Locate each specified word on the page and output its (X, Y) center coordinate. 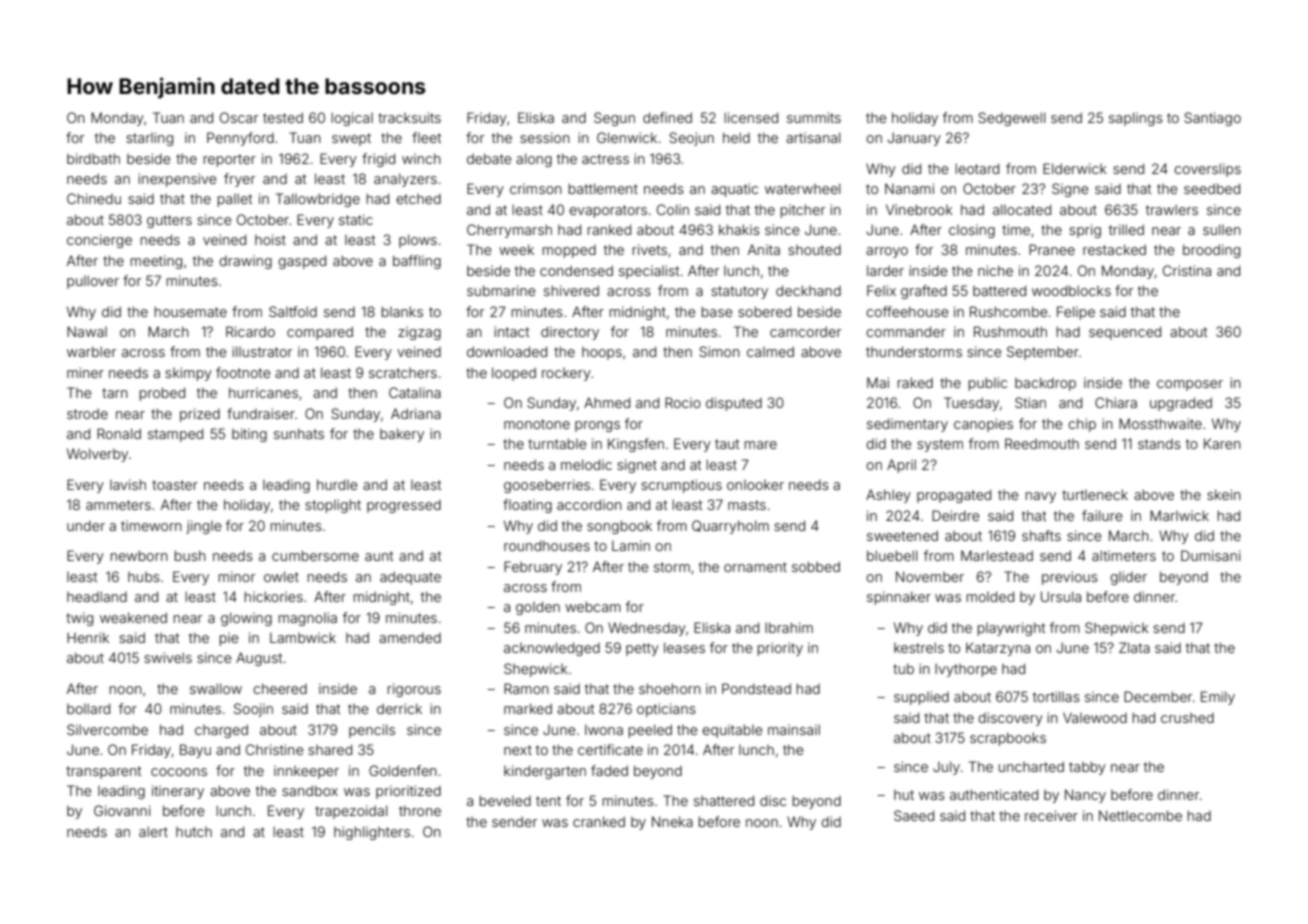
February (533, 568)
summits (814, 117)
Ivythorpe (966, 670)
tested (283, 117)
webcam (593, 606)
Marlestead (997, 555)
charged (221, 731)
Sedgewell (1011, 119)
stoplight (333, 506)
